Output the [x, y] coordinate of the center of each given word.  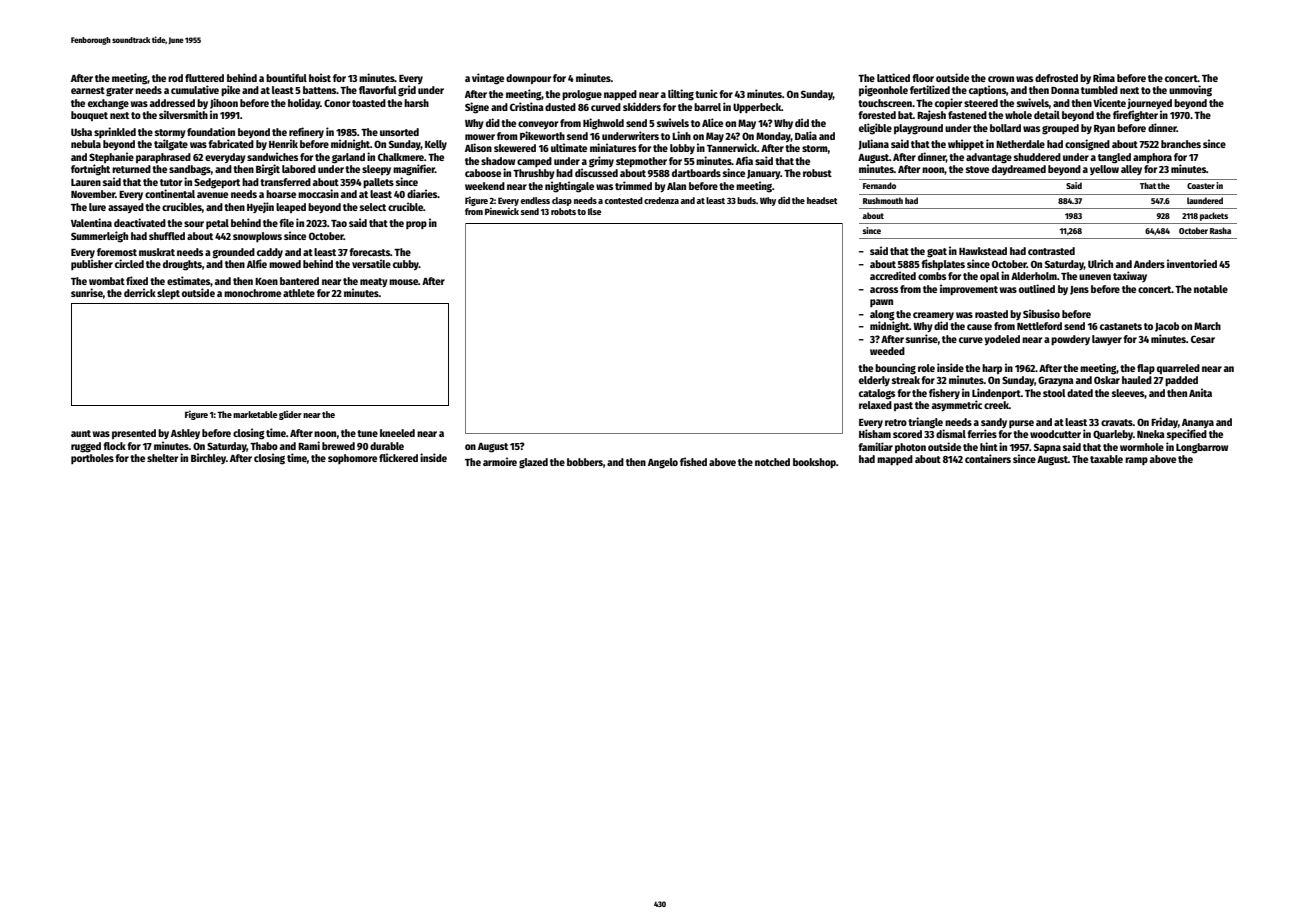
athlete [299, 293]
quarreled [1178, 369]
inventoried [1192, 263]
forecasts [369, 252]
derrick [140, 292]
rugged [86, 447]
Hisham [875, 433]
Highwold [603, 124]
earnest [88, 90]
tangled [1114, 158]
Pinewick [502, 211]
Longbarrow [1202, 448]
